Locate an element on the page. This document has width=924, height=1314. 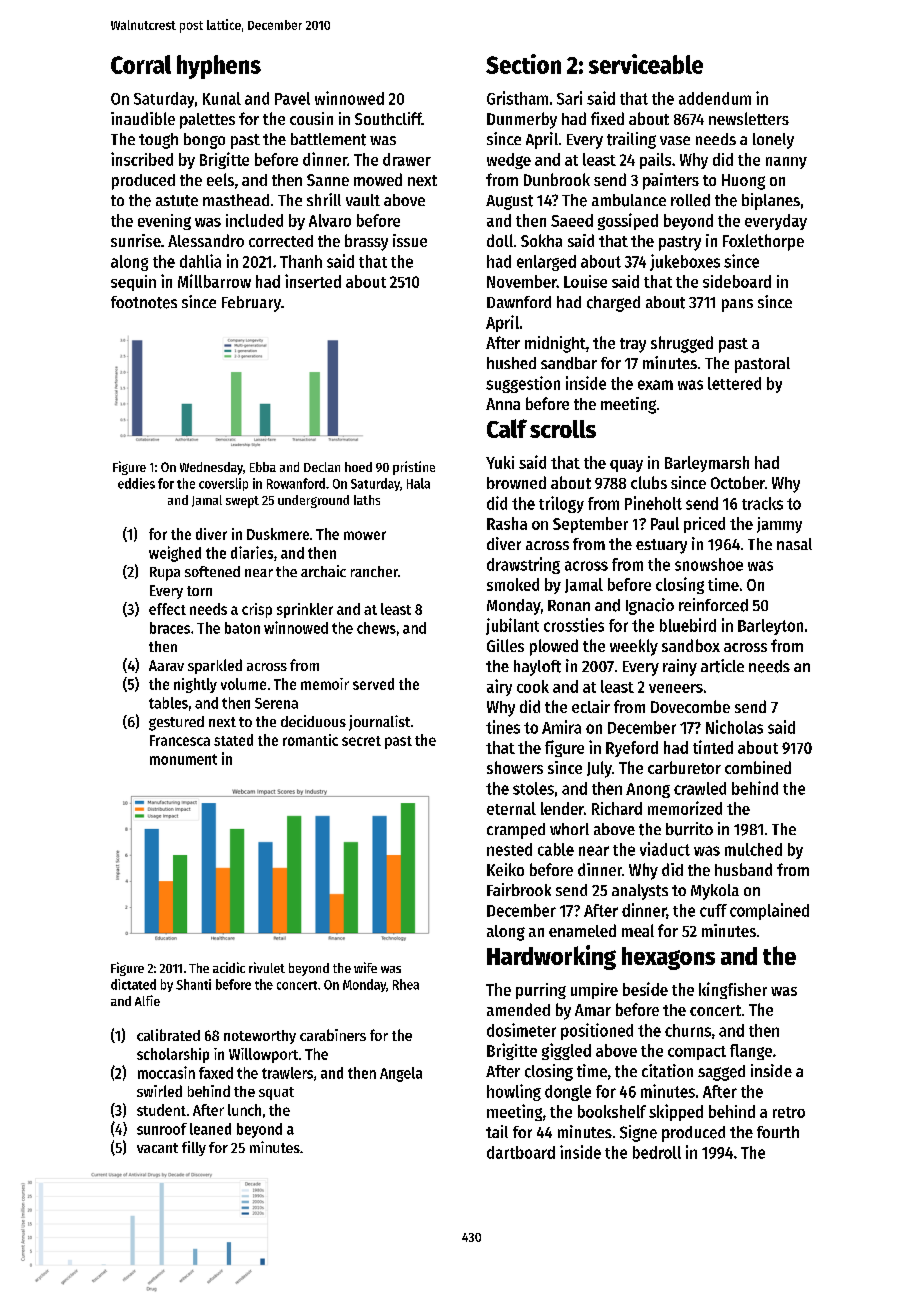
tracks is located at coordinates (762, 503).
